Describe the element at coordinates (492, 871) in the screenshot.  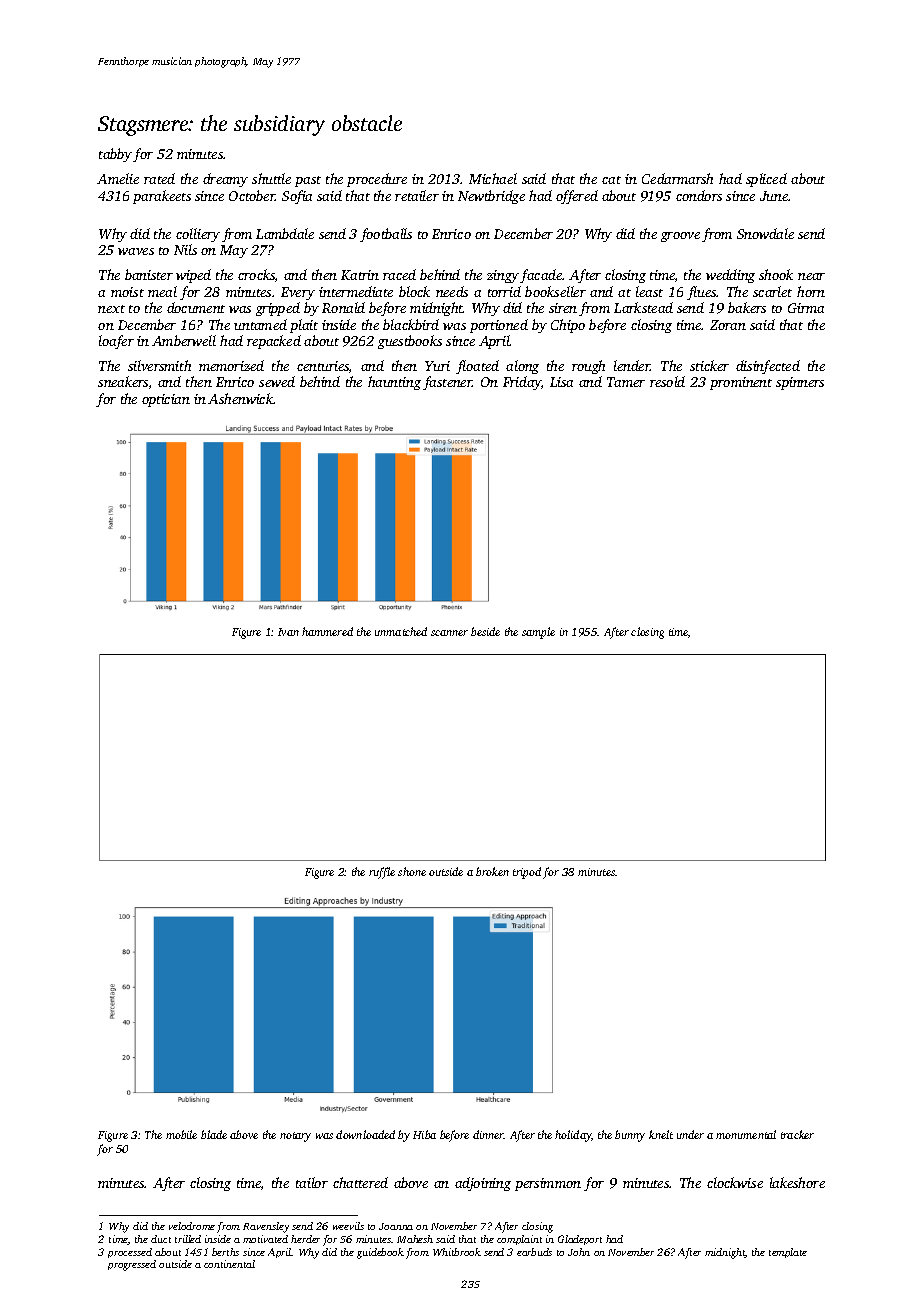
I see `broken` at that location.
